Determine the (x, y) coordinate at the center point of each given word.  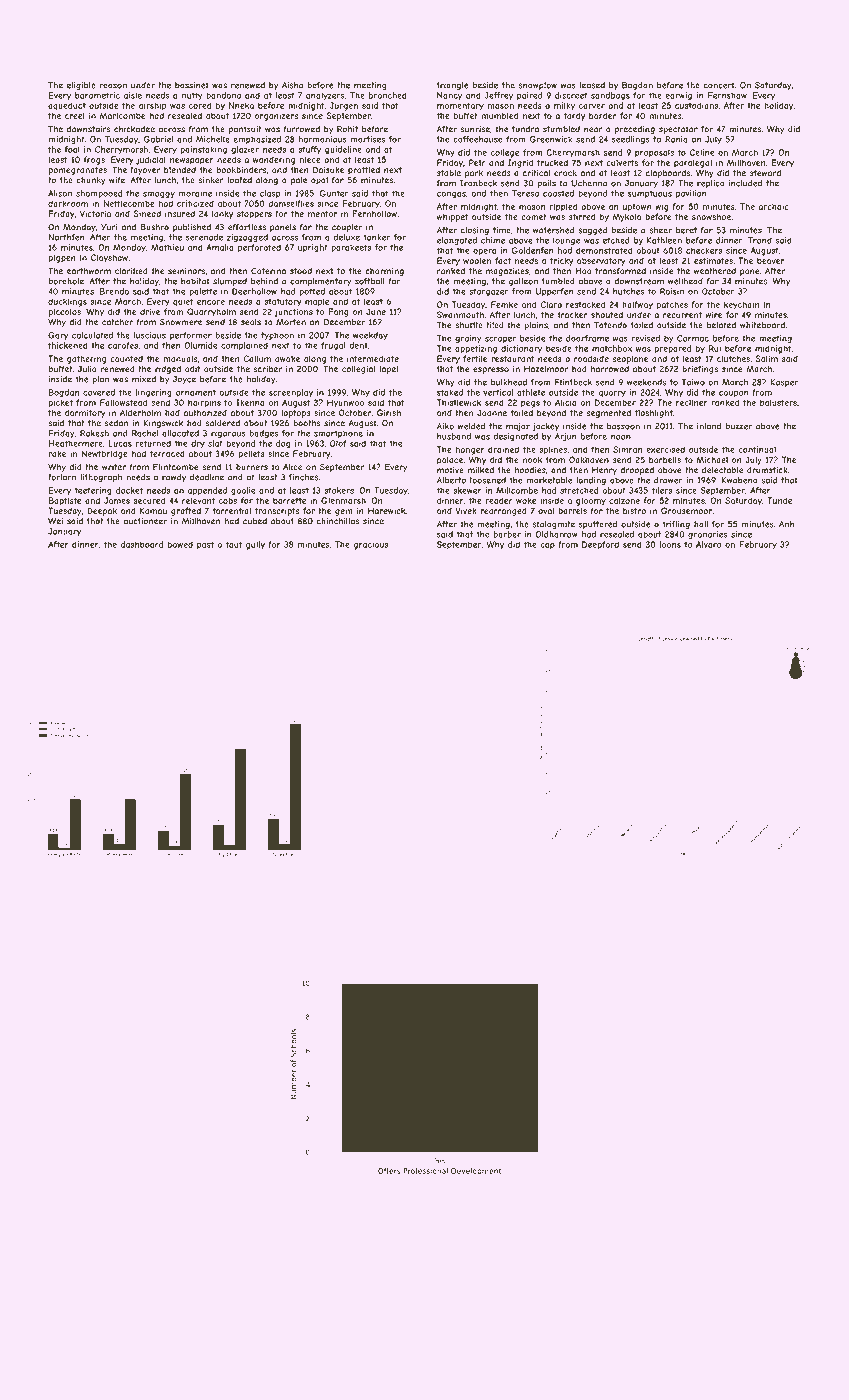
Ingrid (520, 163)
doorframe (587, 338)
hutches (629, 291)
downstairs (89, 129)
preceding (635, 130)
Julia (87, 369)
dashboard (141, 544)
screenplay (291, 393)
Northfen (67, 237)
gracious (370, 545)
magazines (507, 272)
